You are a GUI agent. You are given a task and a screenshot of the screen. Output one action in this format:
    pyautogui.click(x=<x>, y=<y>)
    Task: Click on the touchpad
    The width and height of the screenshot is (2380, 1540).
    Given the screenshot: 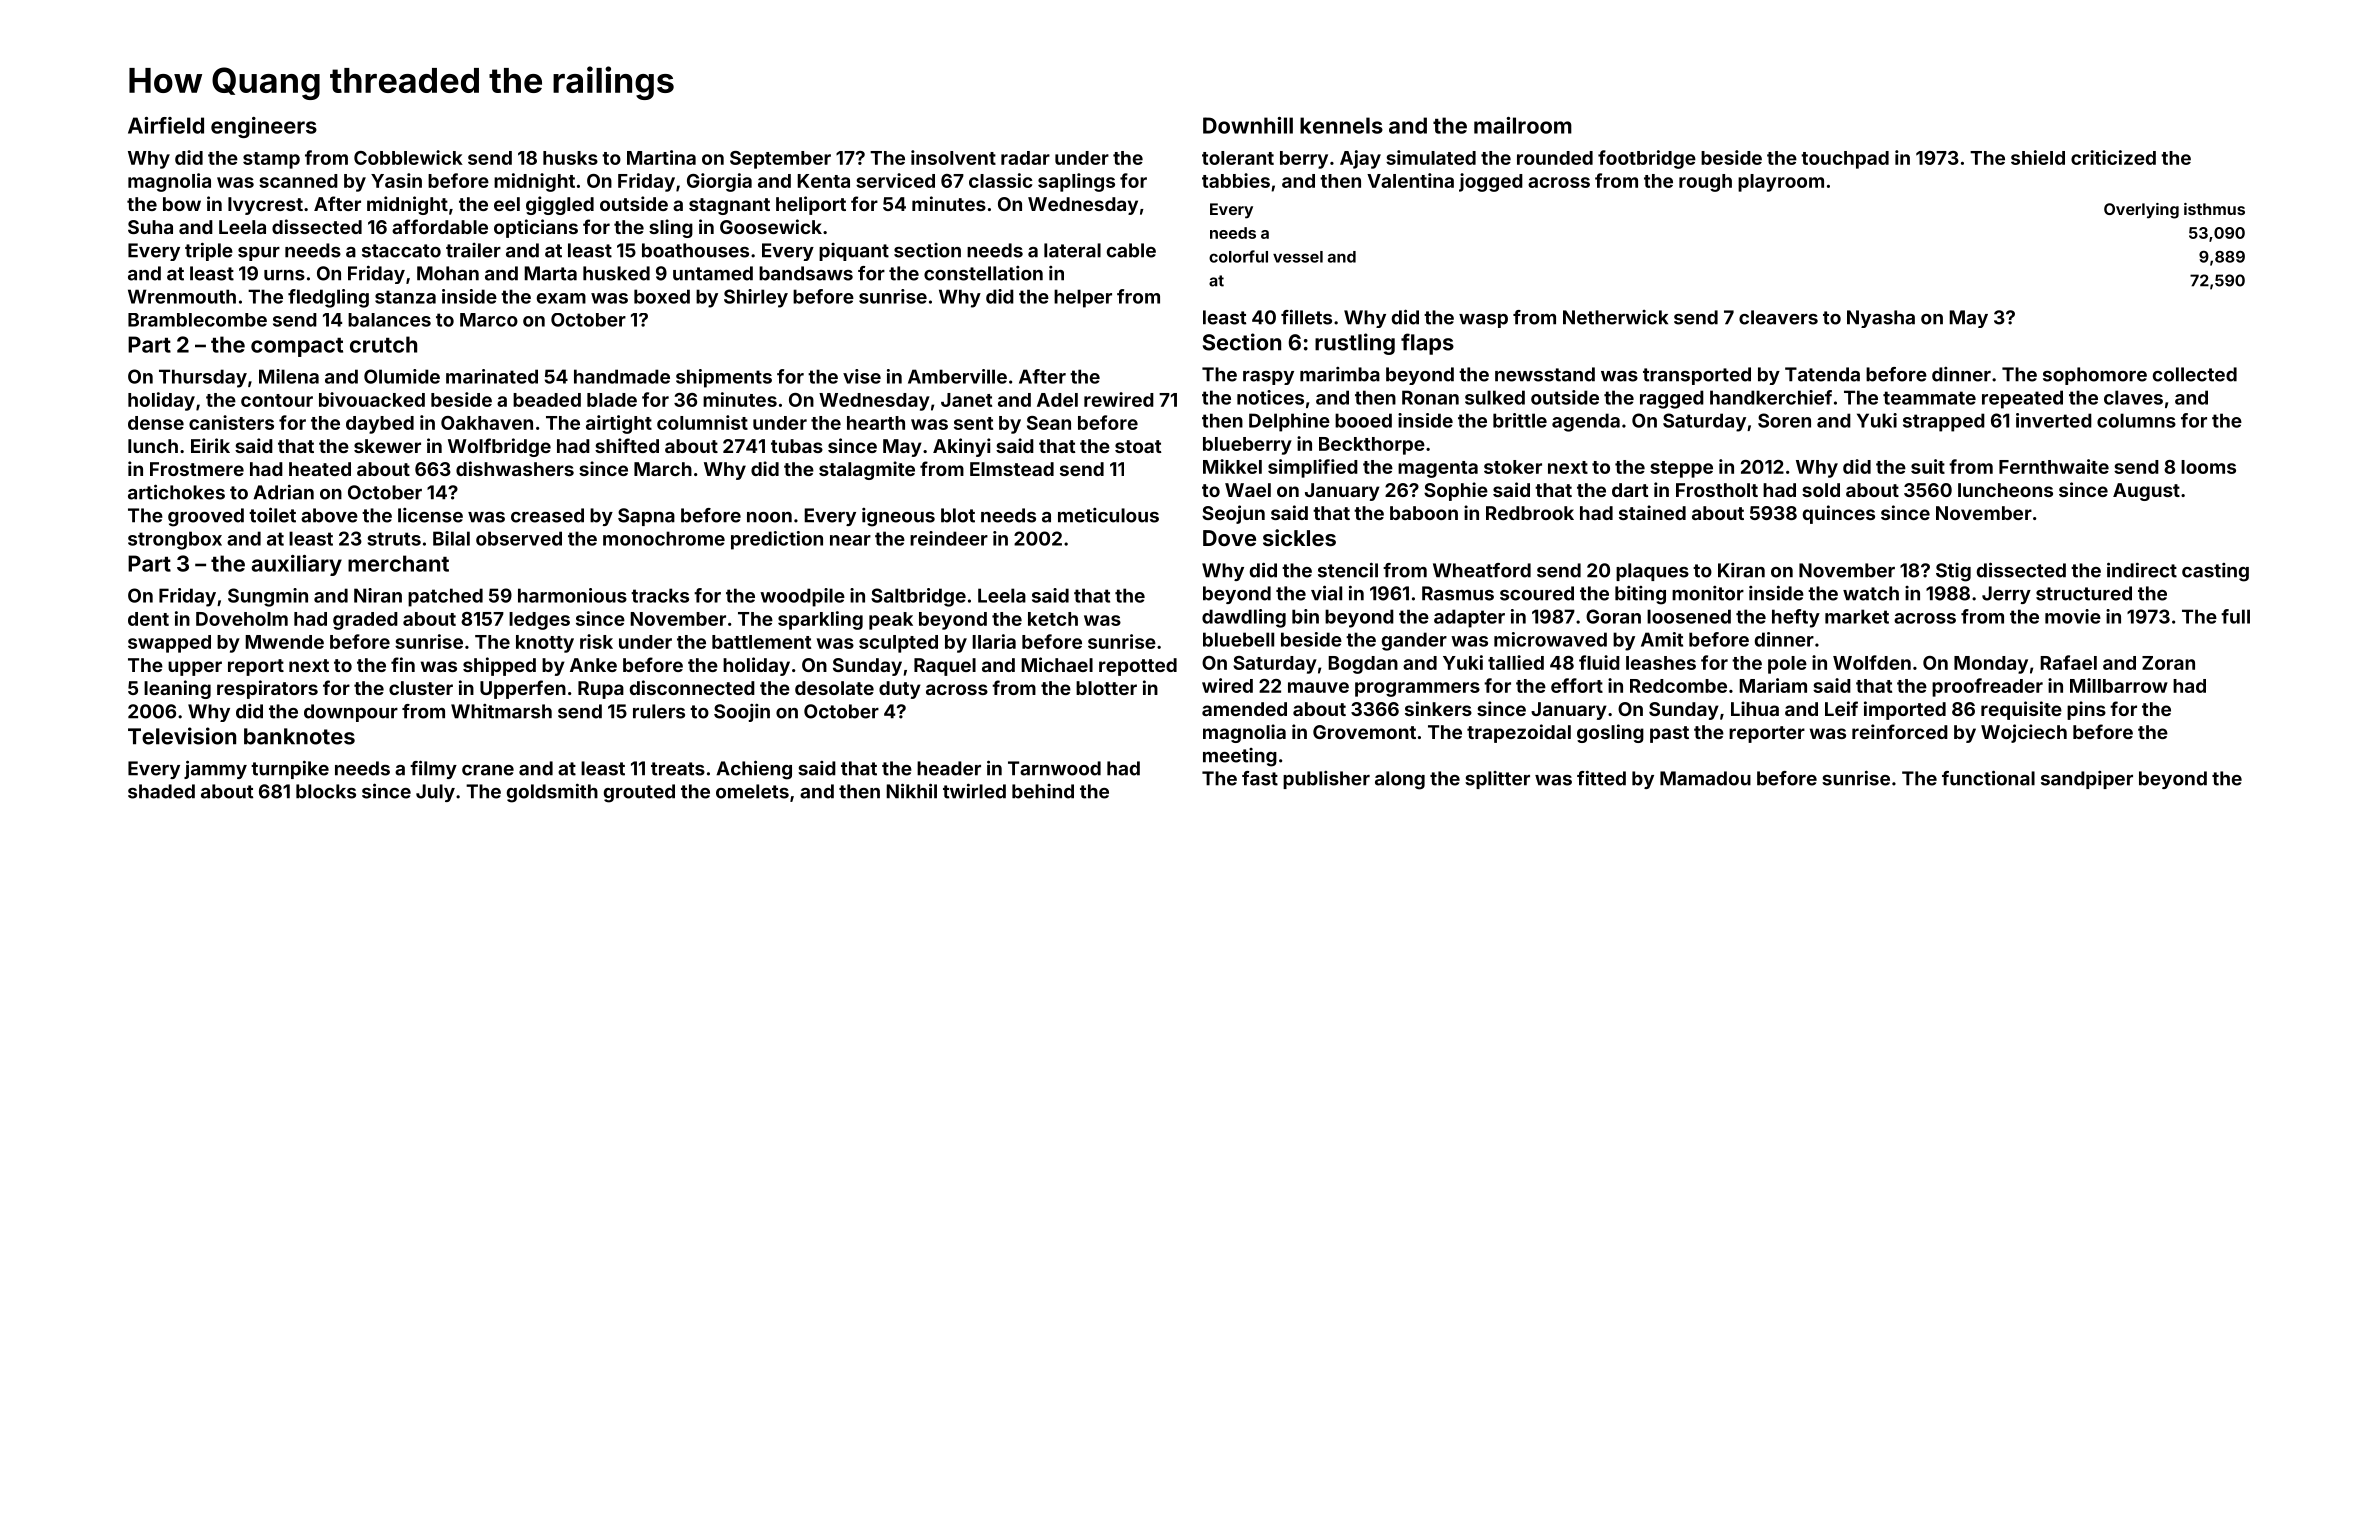 What is the action you would take?
    pyautogui.click(x=1845, y=160)
